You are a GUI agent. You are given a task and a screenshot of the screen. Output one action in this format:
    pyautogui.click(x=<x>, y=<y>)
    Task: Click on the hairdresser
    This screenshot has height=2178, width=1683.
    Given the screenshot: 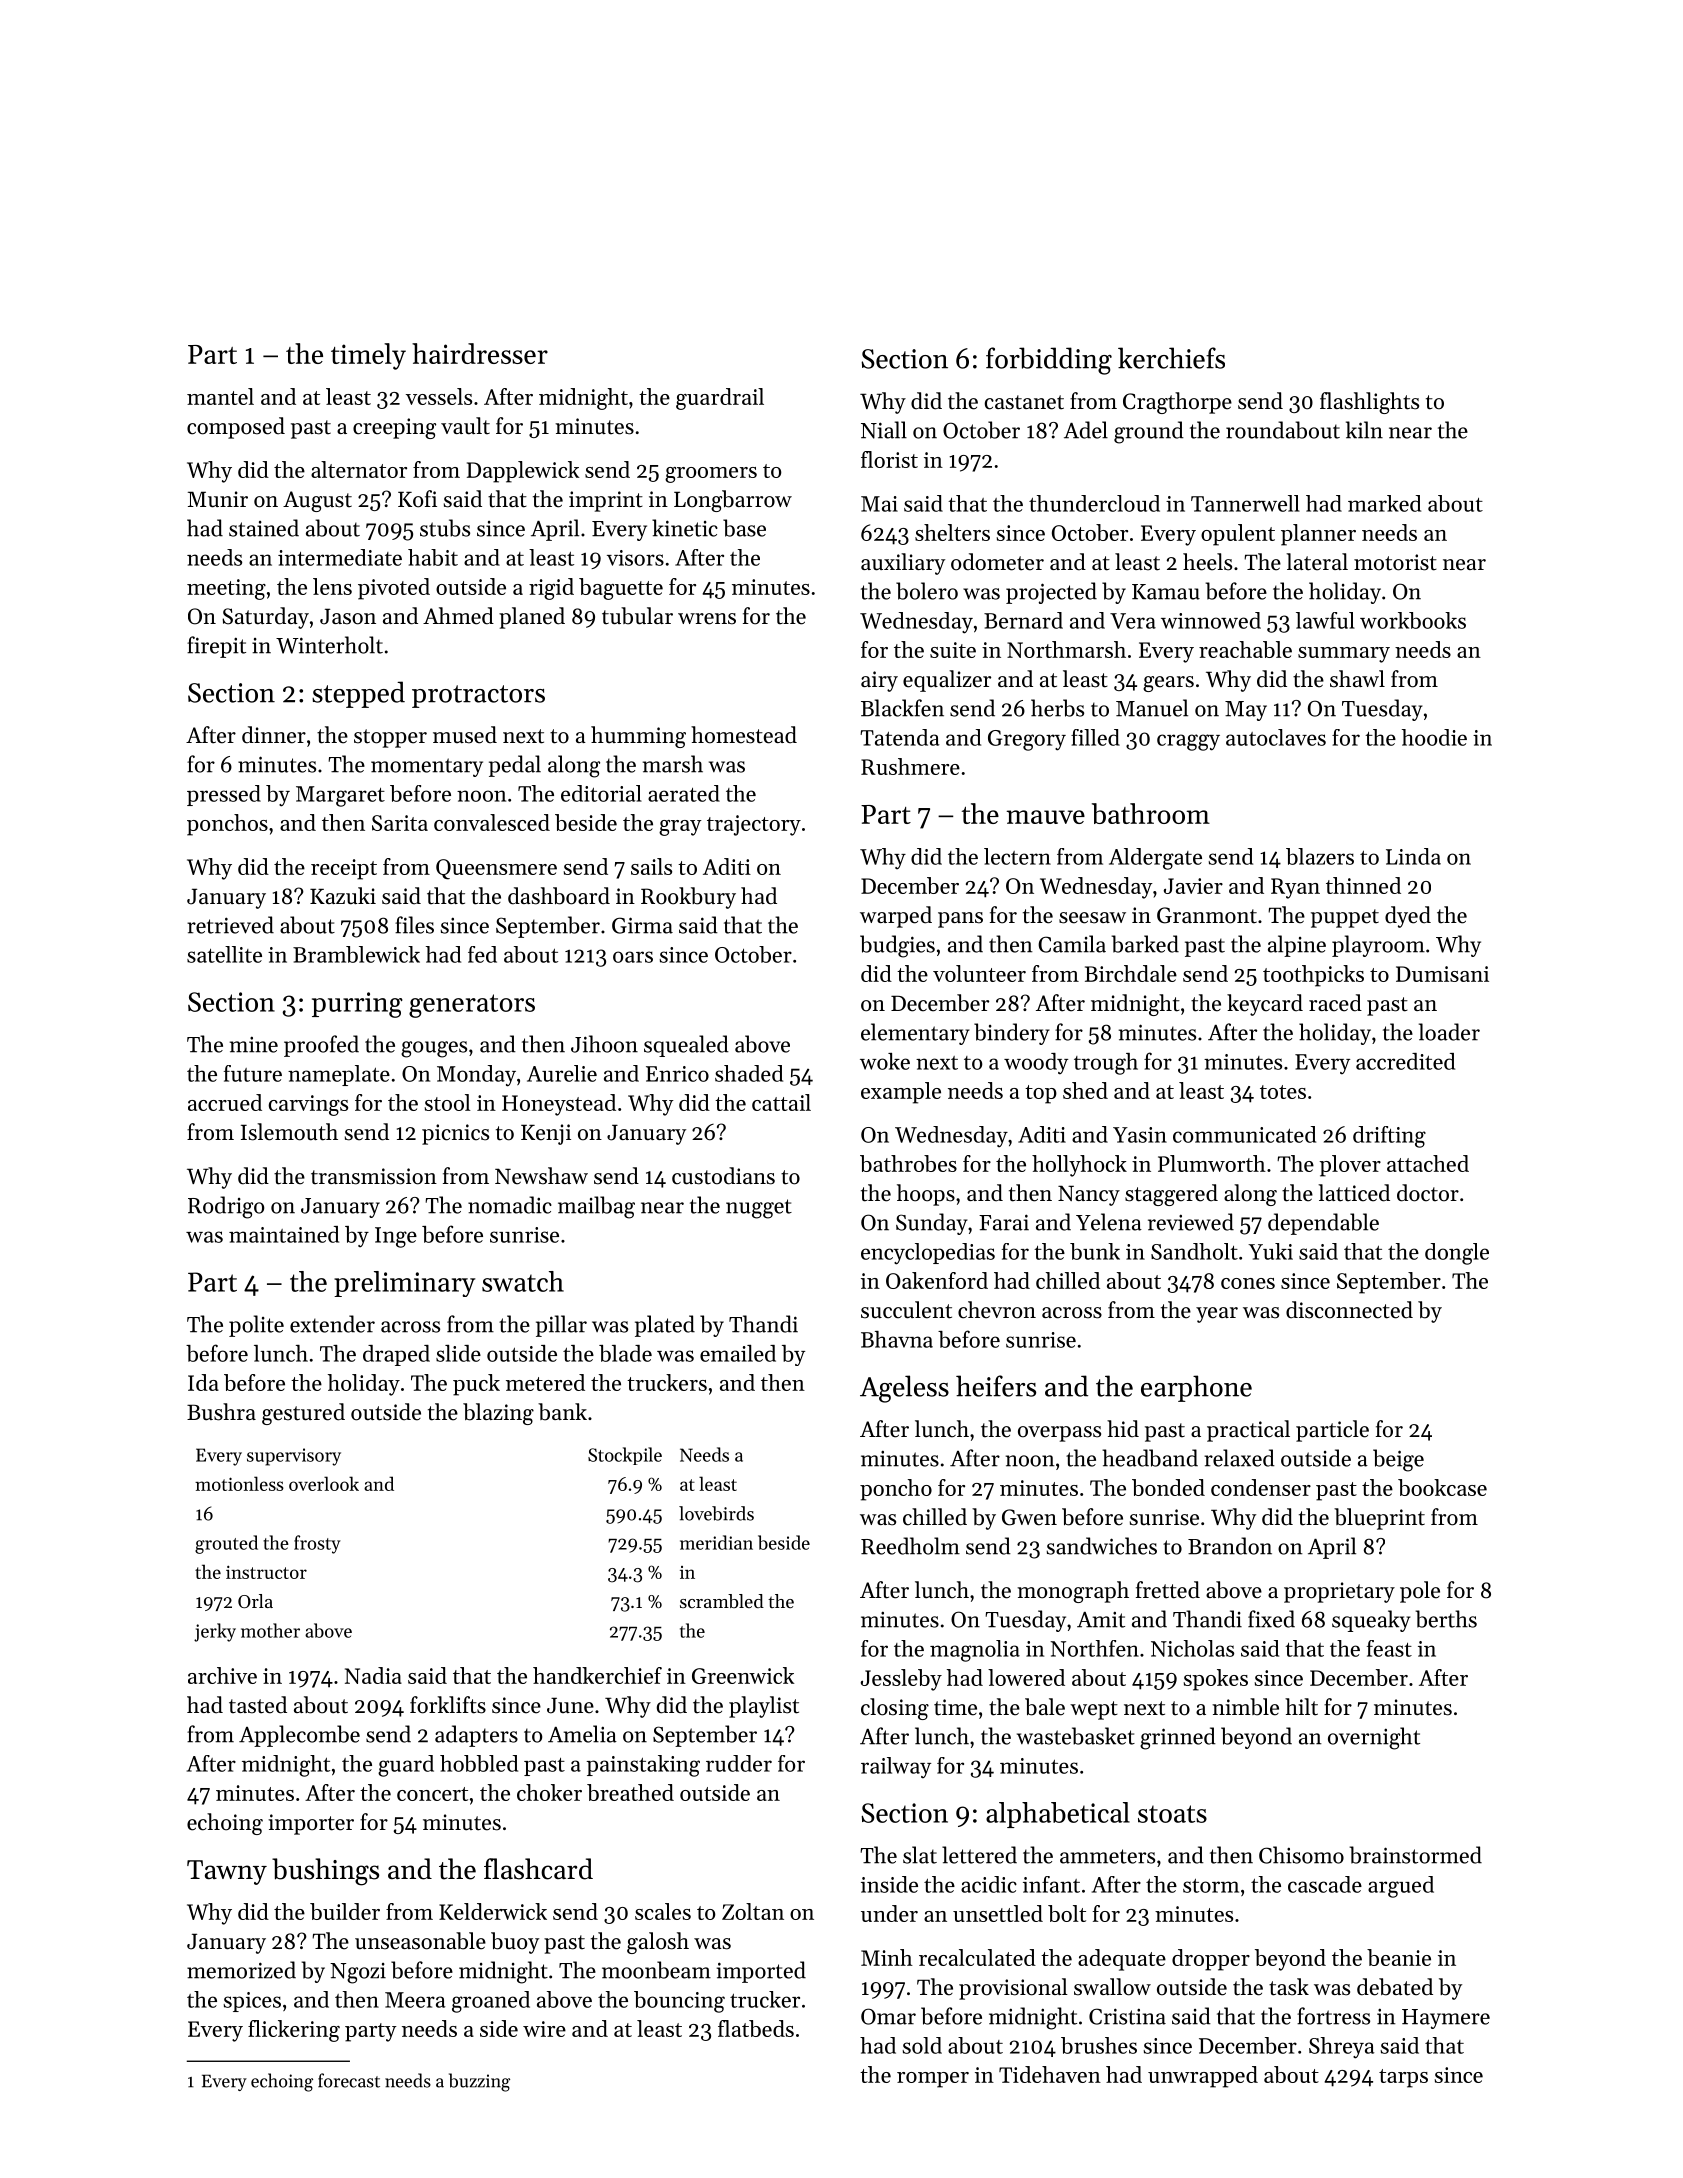 What is the action you would take?
    pyautogui.click(x=480, y=353)
